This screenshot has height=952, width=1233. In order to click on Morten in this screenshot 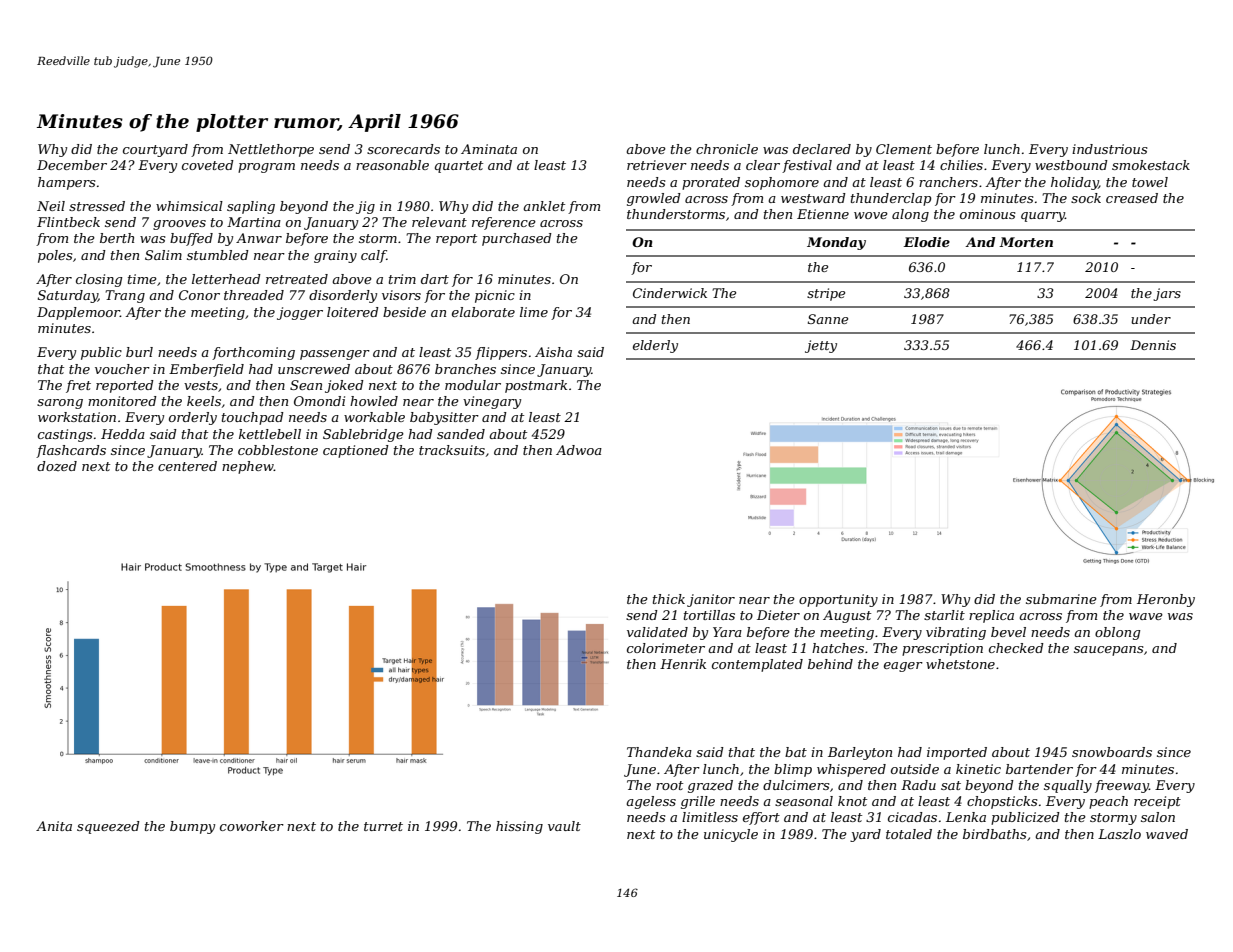, I will do `click(1026, 242)`.
